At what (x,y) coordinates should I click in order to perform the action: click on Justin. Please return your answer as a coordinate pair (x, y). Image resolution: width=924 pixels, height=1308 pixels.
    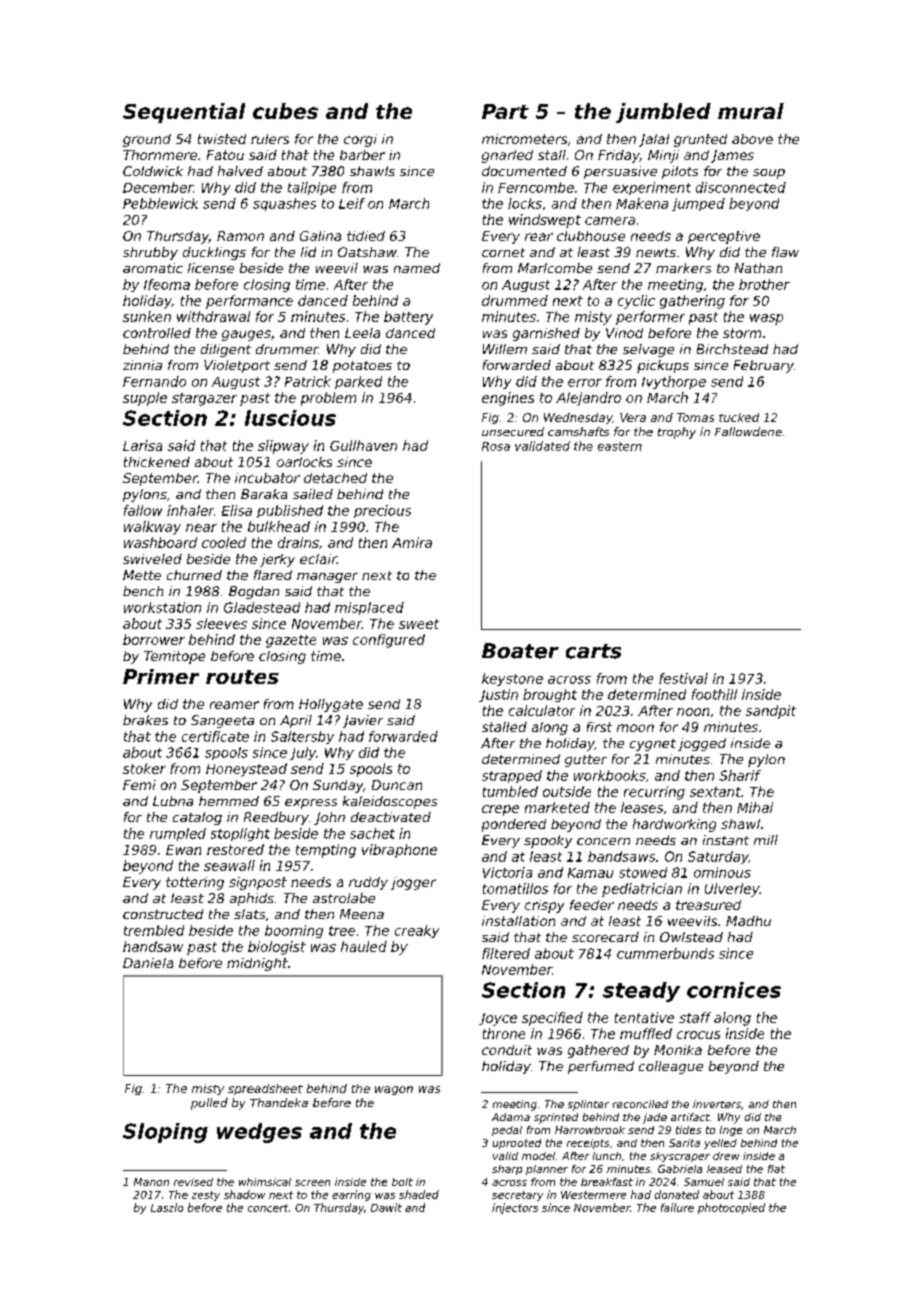
    Looking at the image, I should click on (498, 695).
